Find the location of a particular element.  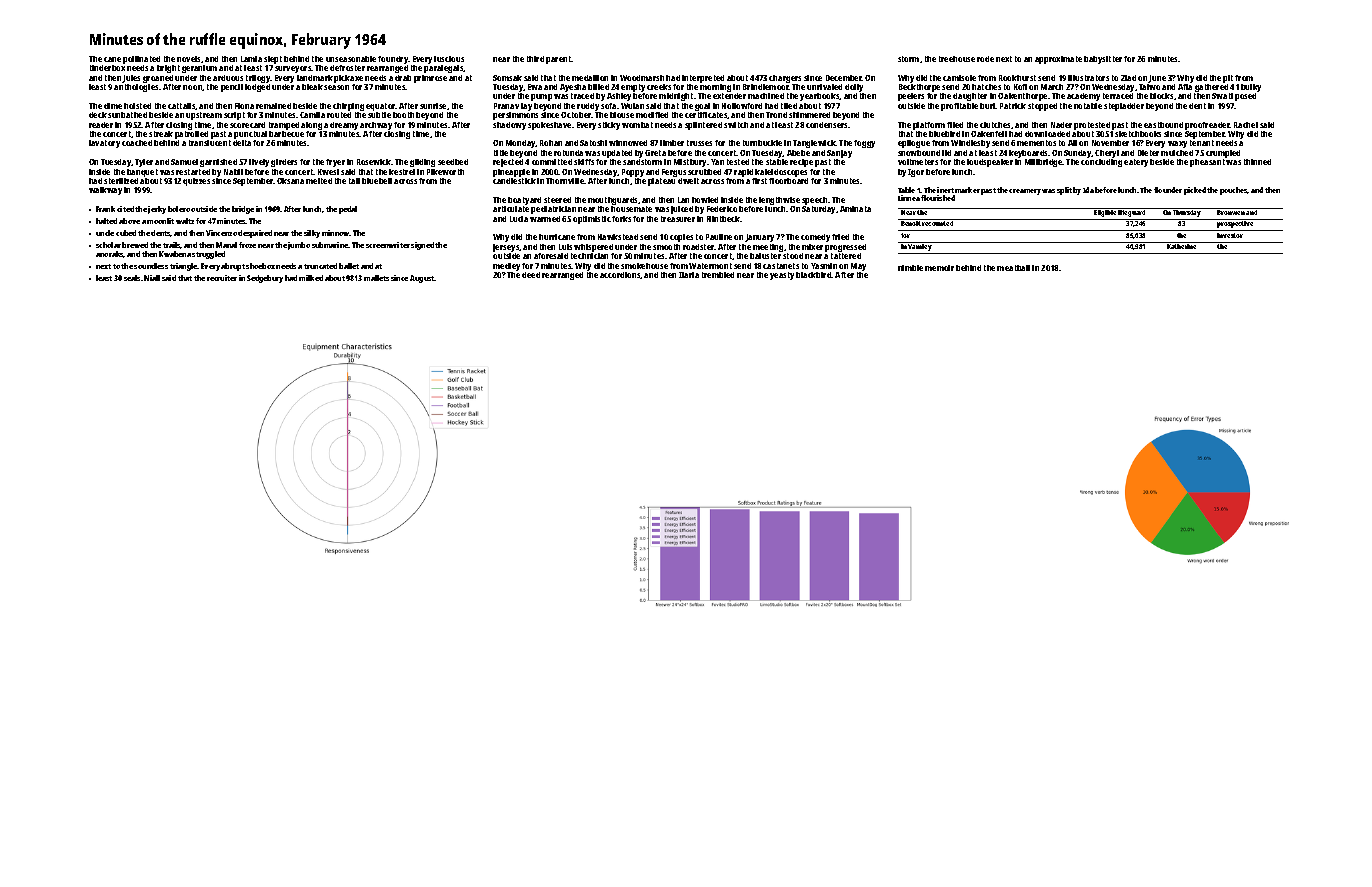

Ilaria is located at coordinates (689, 275).
